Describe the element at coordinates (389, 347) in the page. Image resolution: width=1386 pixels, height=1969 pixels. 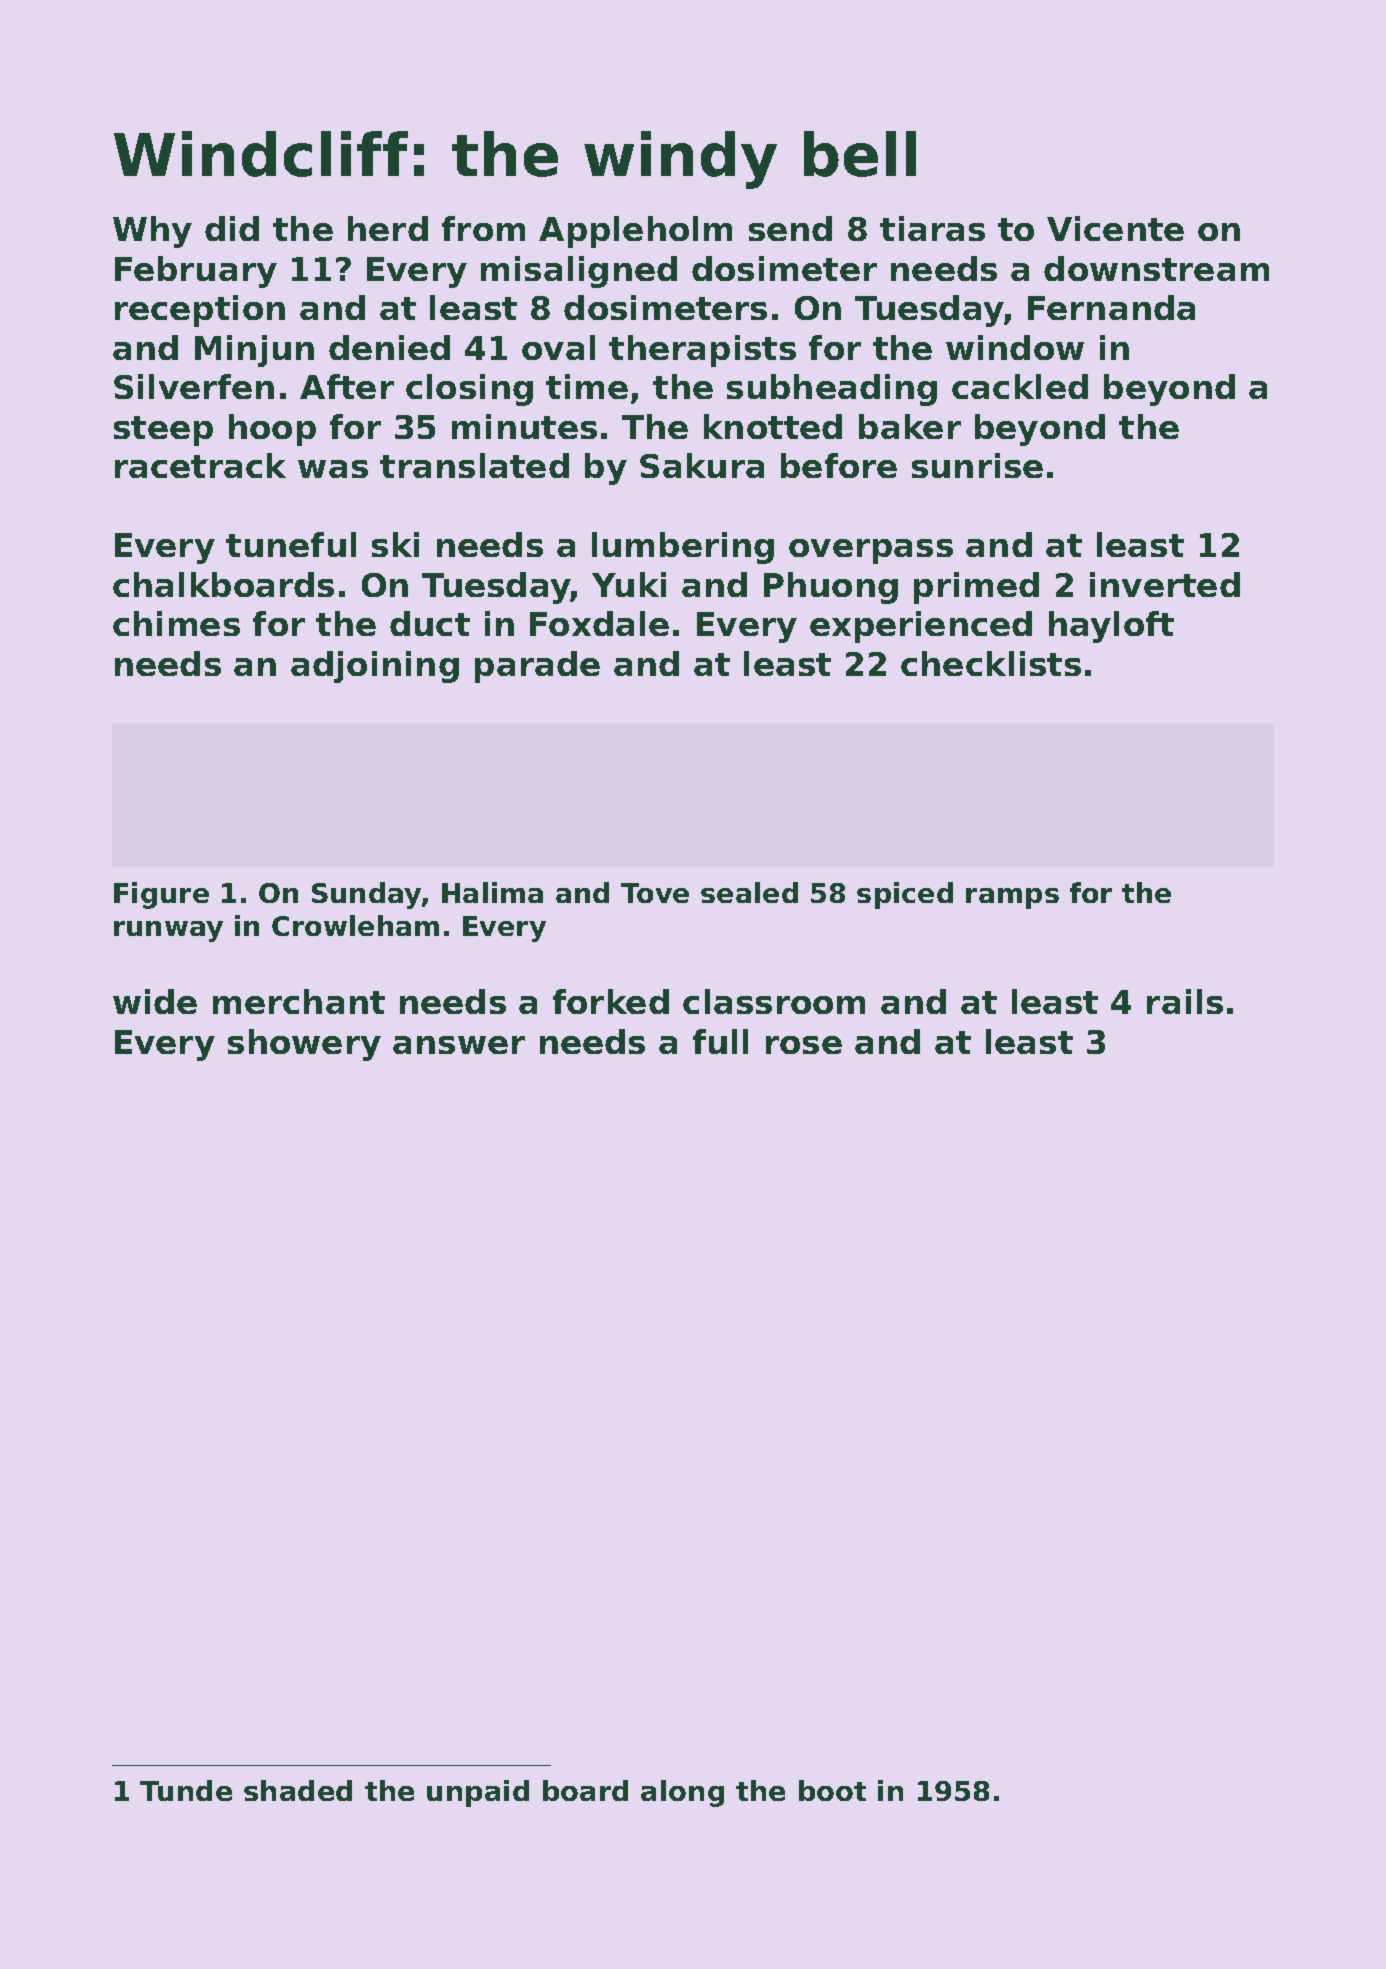
I see `denied` at that location.
